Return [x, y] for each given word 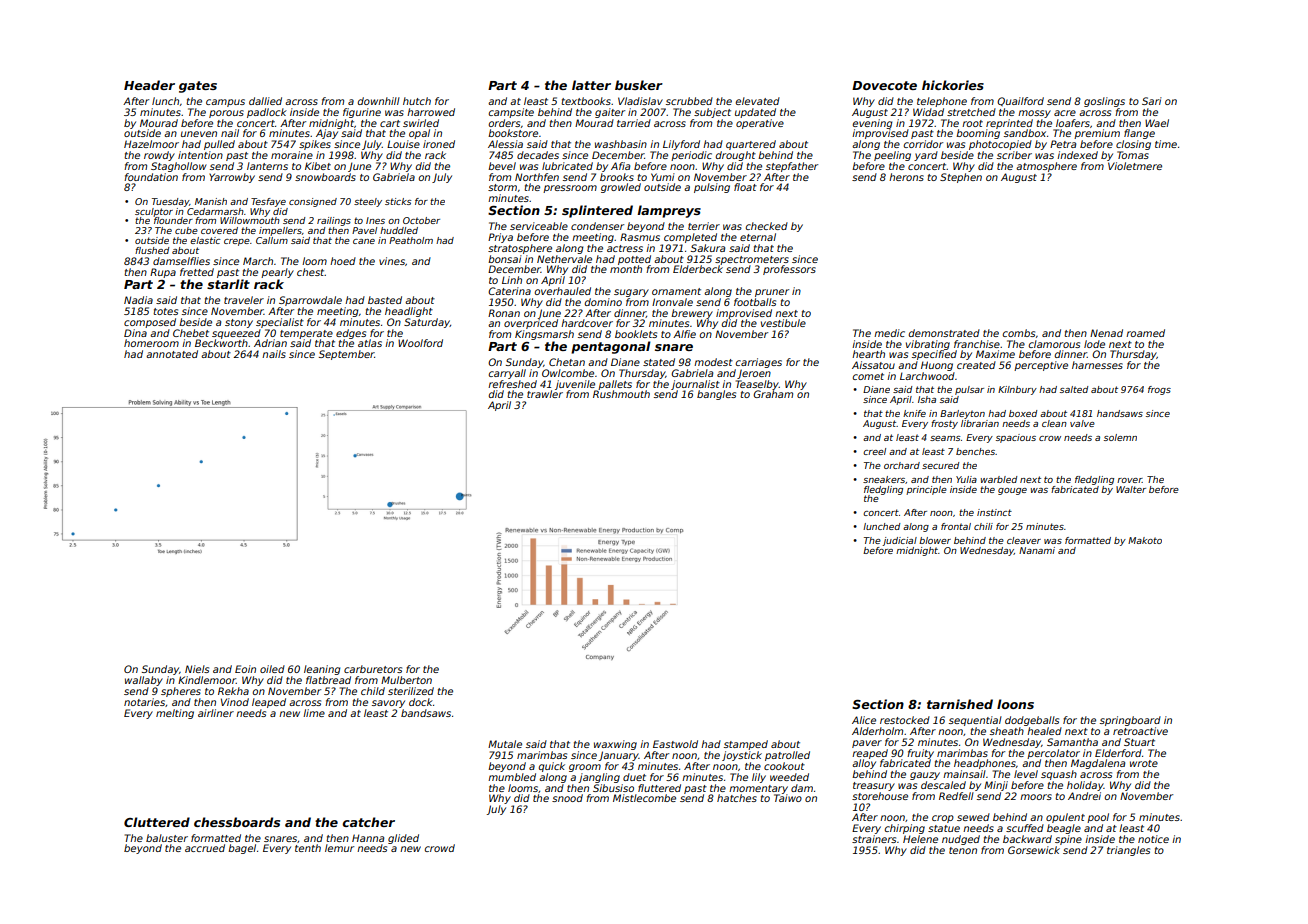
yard [926, 156]
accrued [205, 848]
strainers [874, 839]
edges [351, 334]
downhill [379, 101]
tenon [963, 850]
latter [591, 85]
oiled [272, 669]
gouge [1012, 491]
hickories [953, 85]
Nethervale [564, 259]
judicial [899, 541]
